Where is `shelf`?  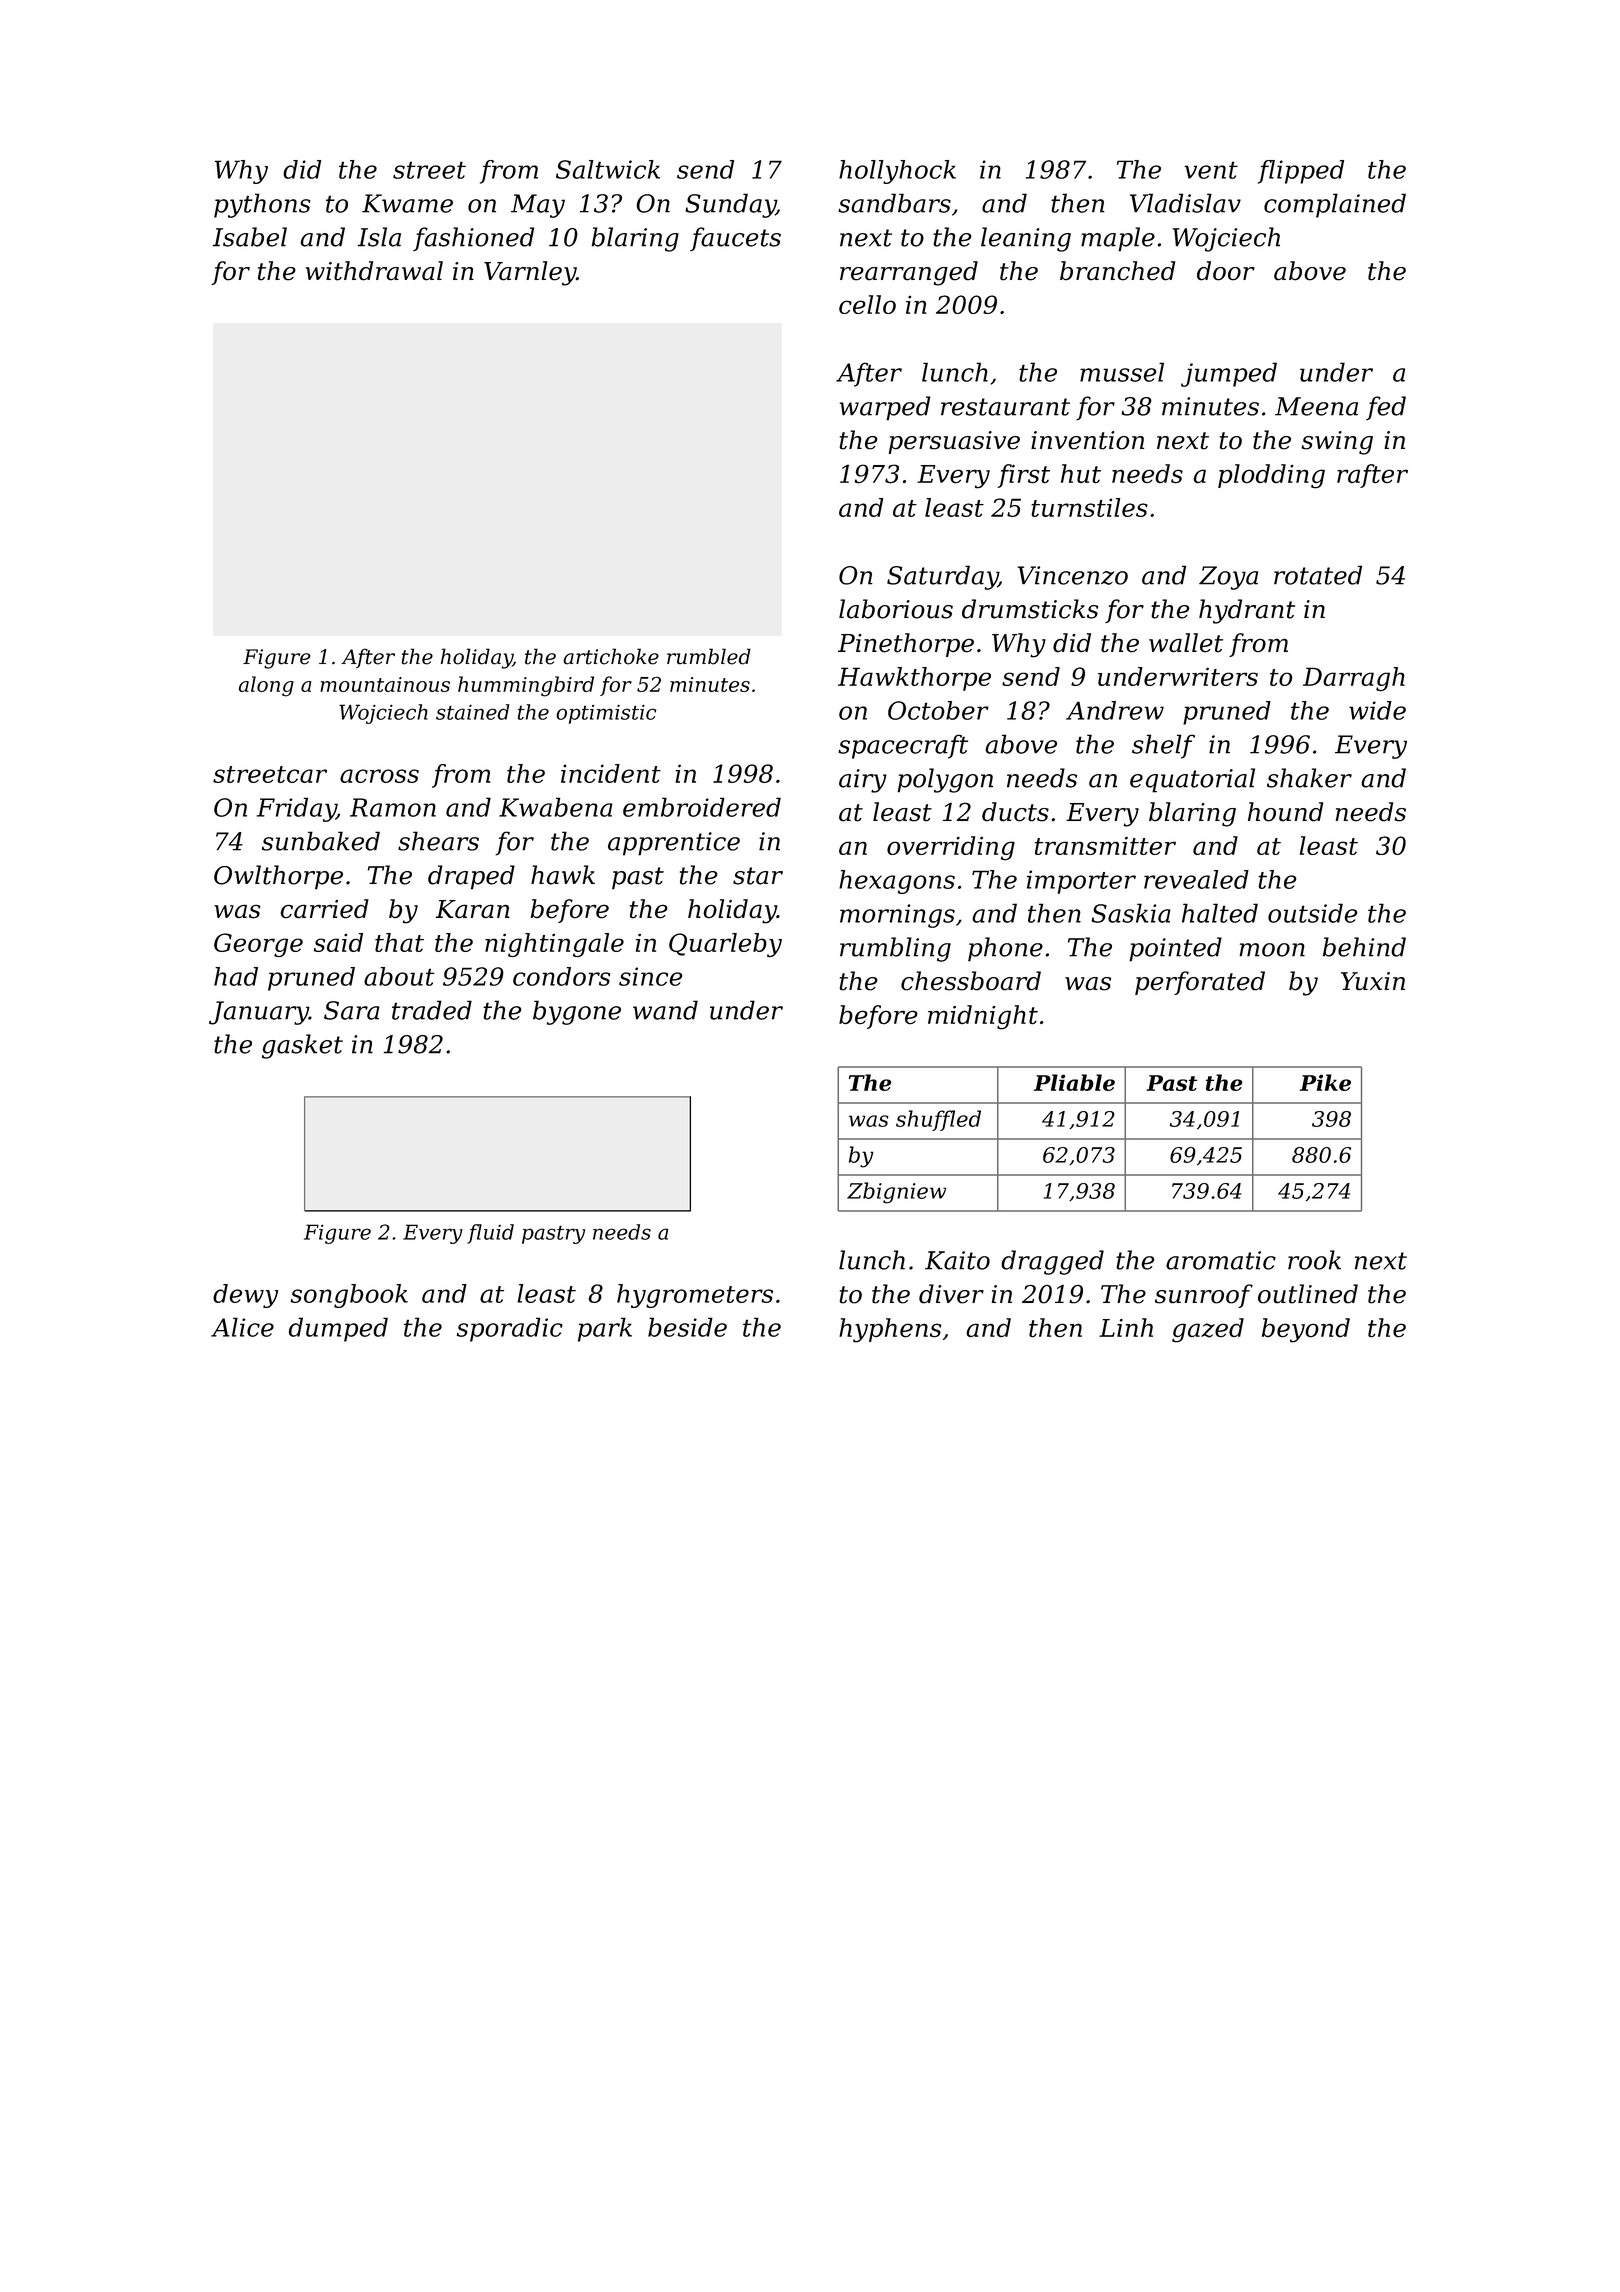
shelf is located at coordinates (1163, 746).
